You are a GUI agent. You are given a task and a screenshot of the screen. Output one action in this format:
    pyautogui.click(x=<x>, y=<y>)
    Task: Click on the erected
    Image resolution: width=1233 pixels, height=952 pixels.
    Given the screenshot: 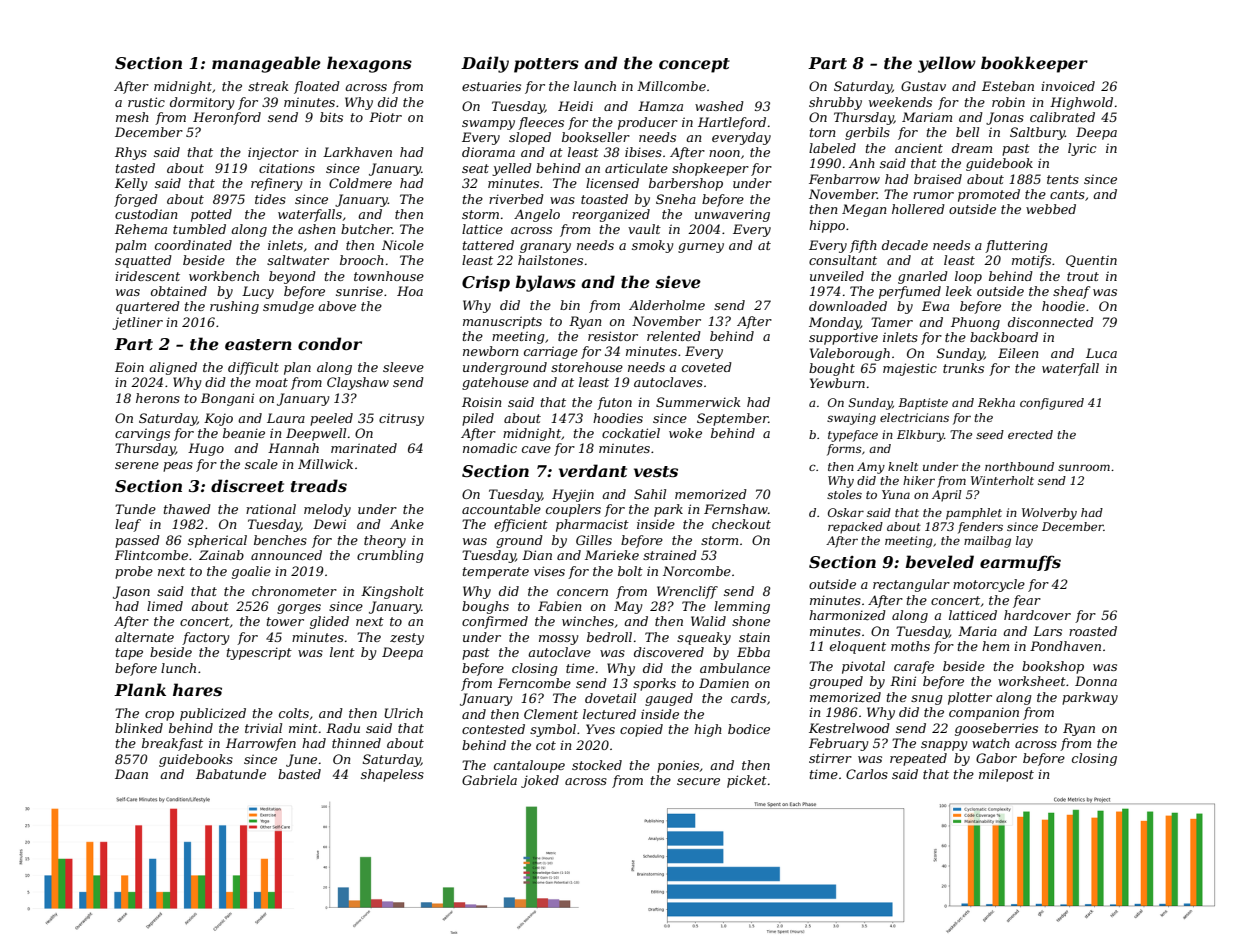 What is the action you would take?
    pyautogui.click(x=1030, y=434)
